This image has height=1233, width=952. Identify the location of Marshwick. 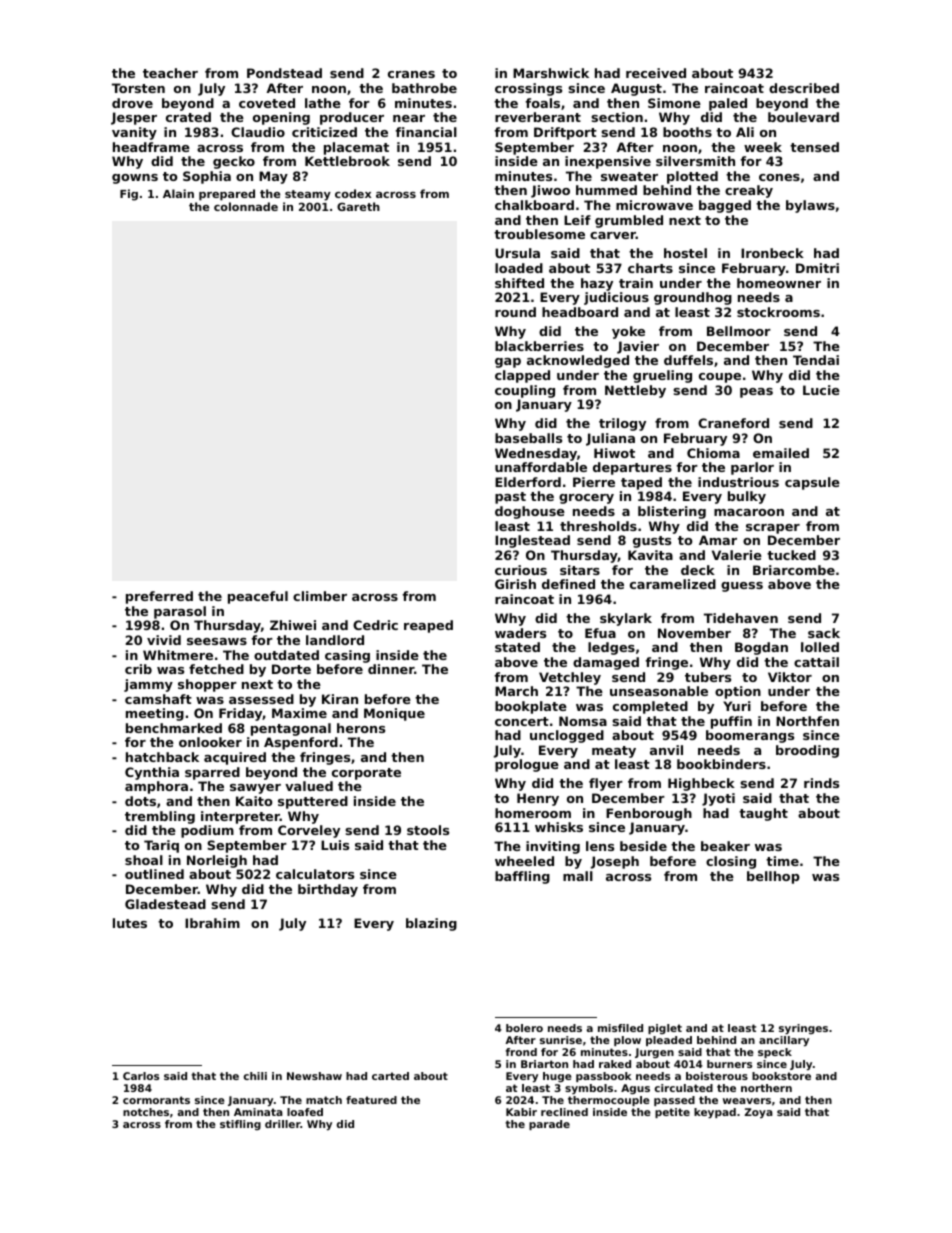
(551, 73).
